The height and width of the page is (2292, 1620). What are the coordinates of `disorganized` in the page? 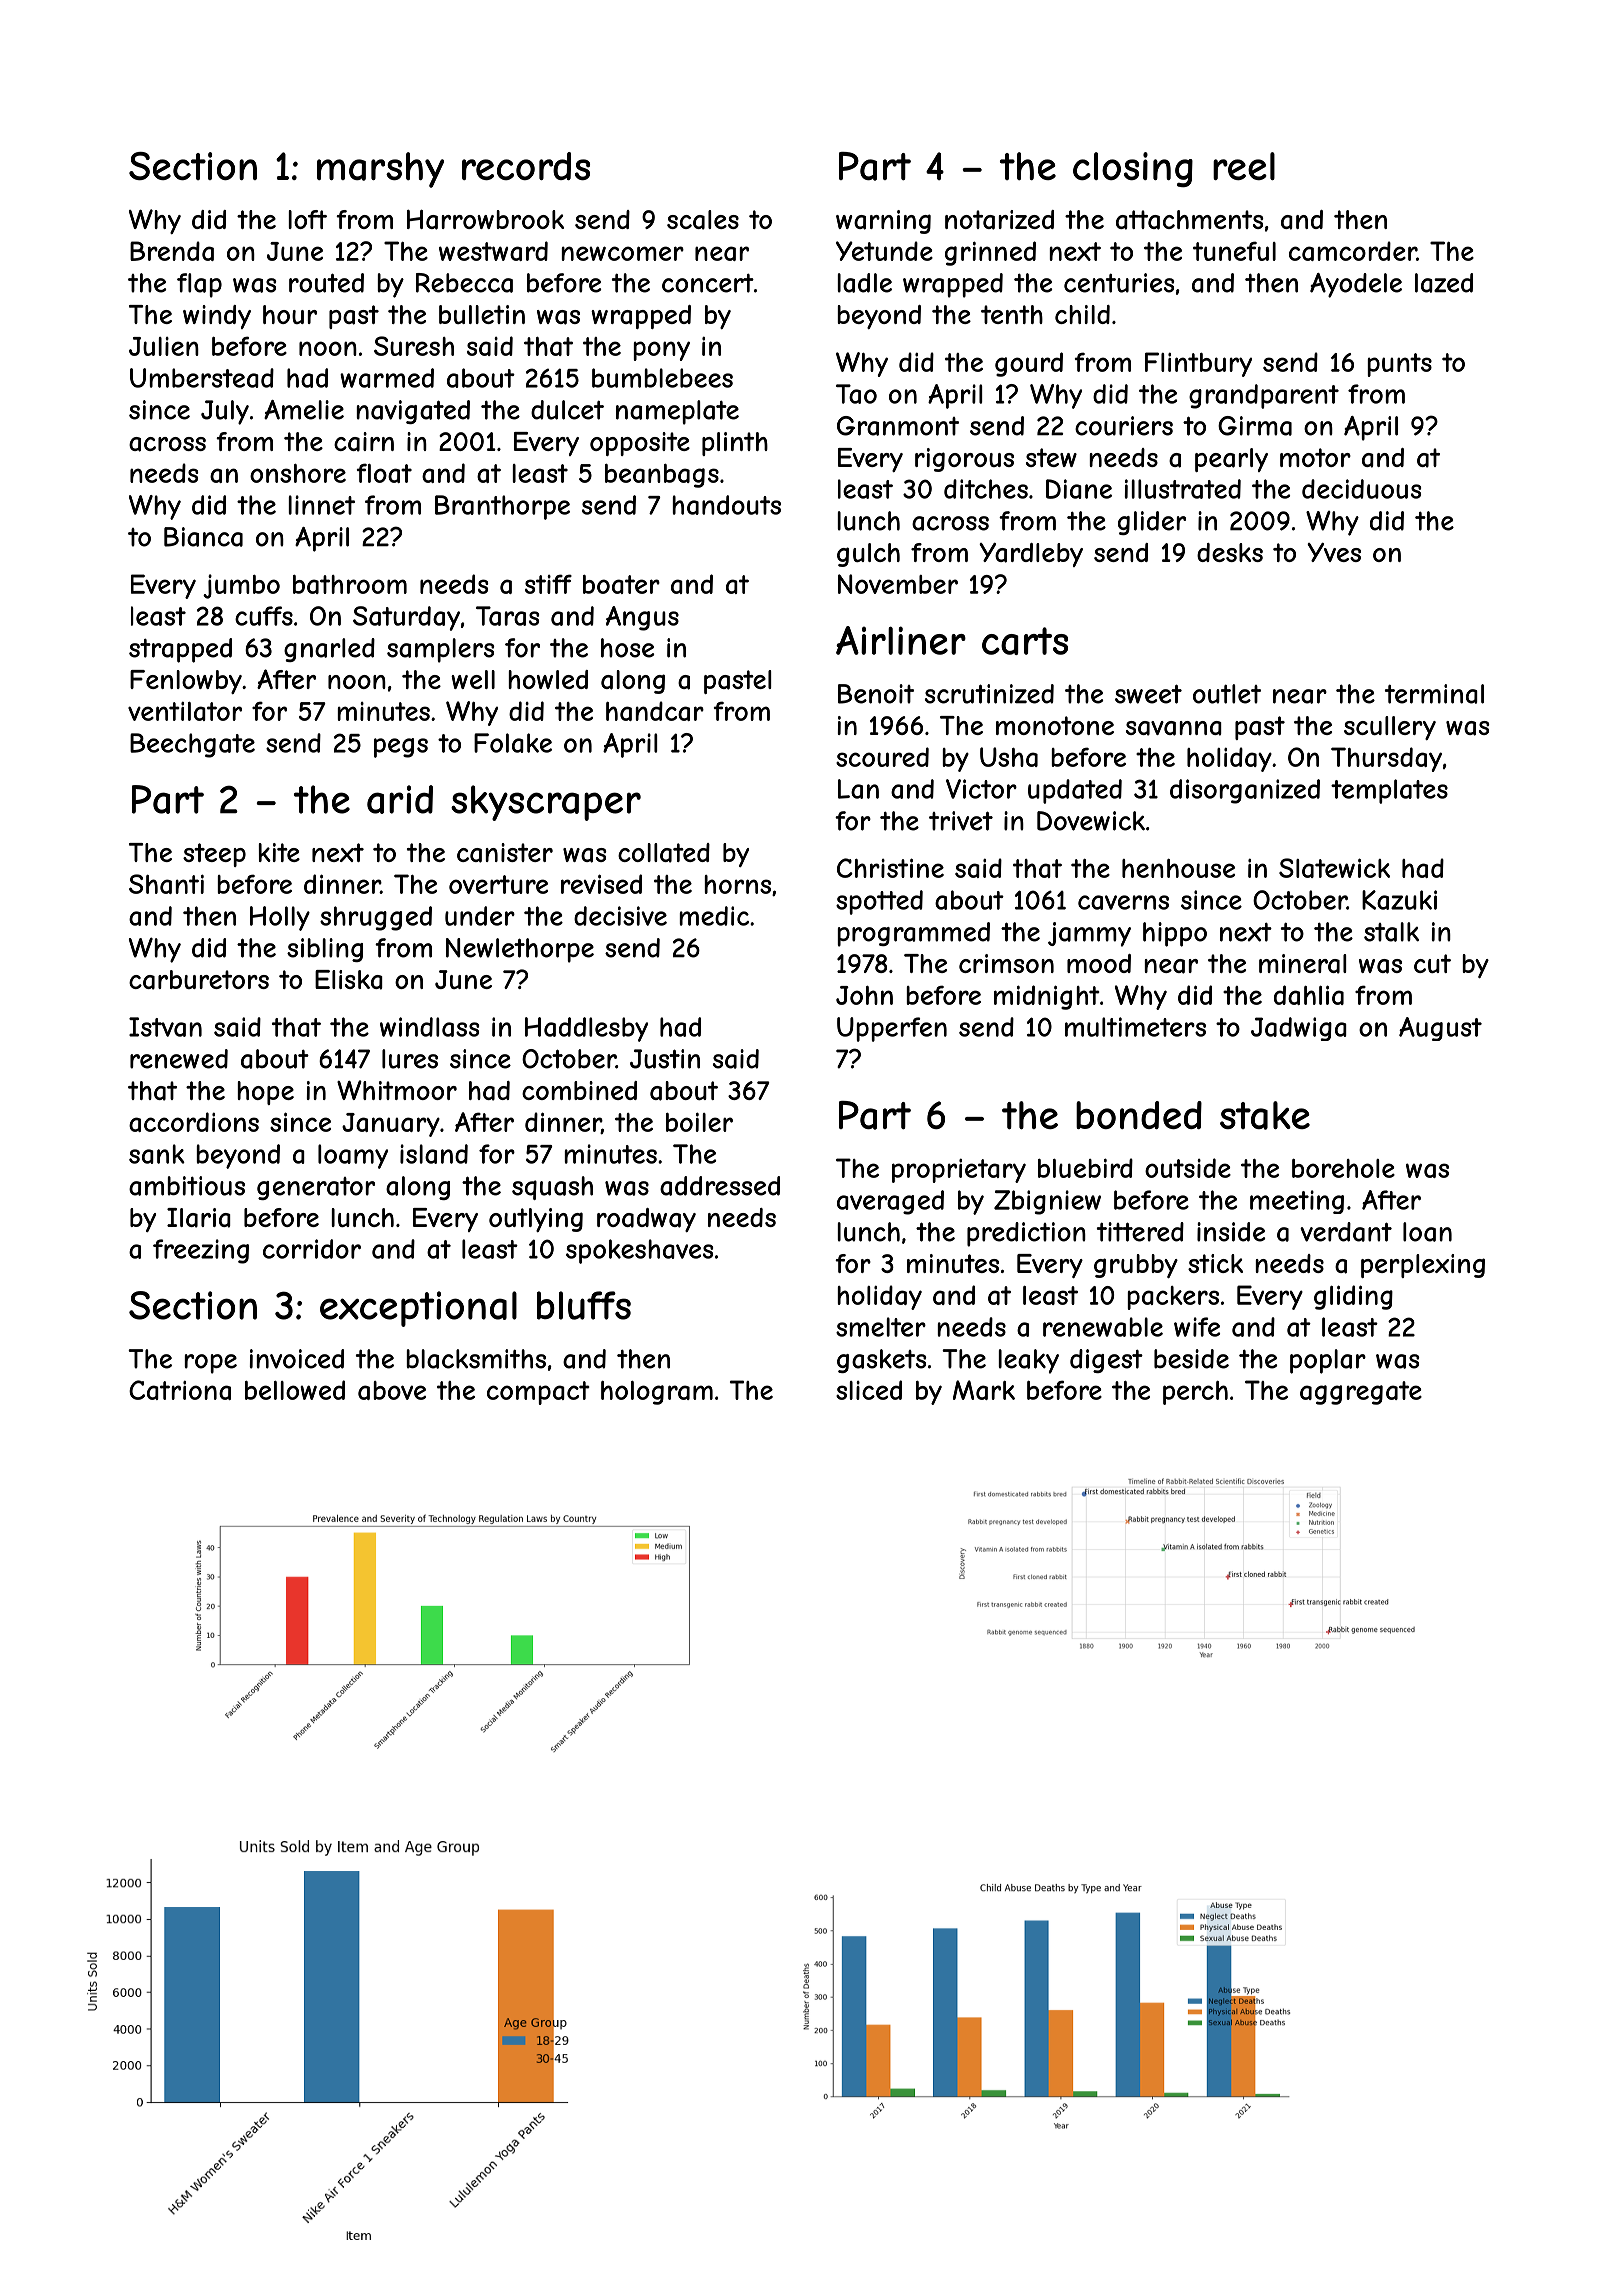 It's located at (1245, 791).
